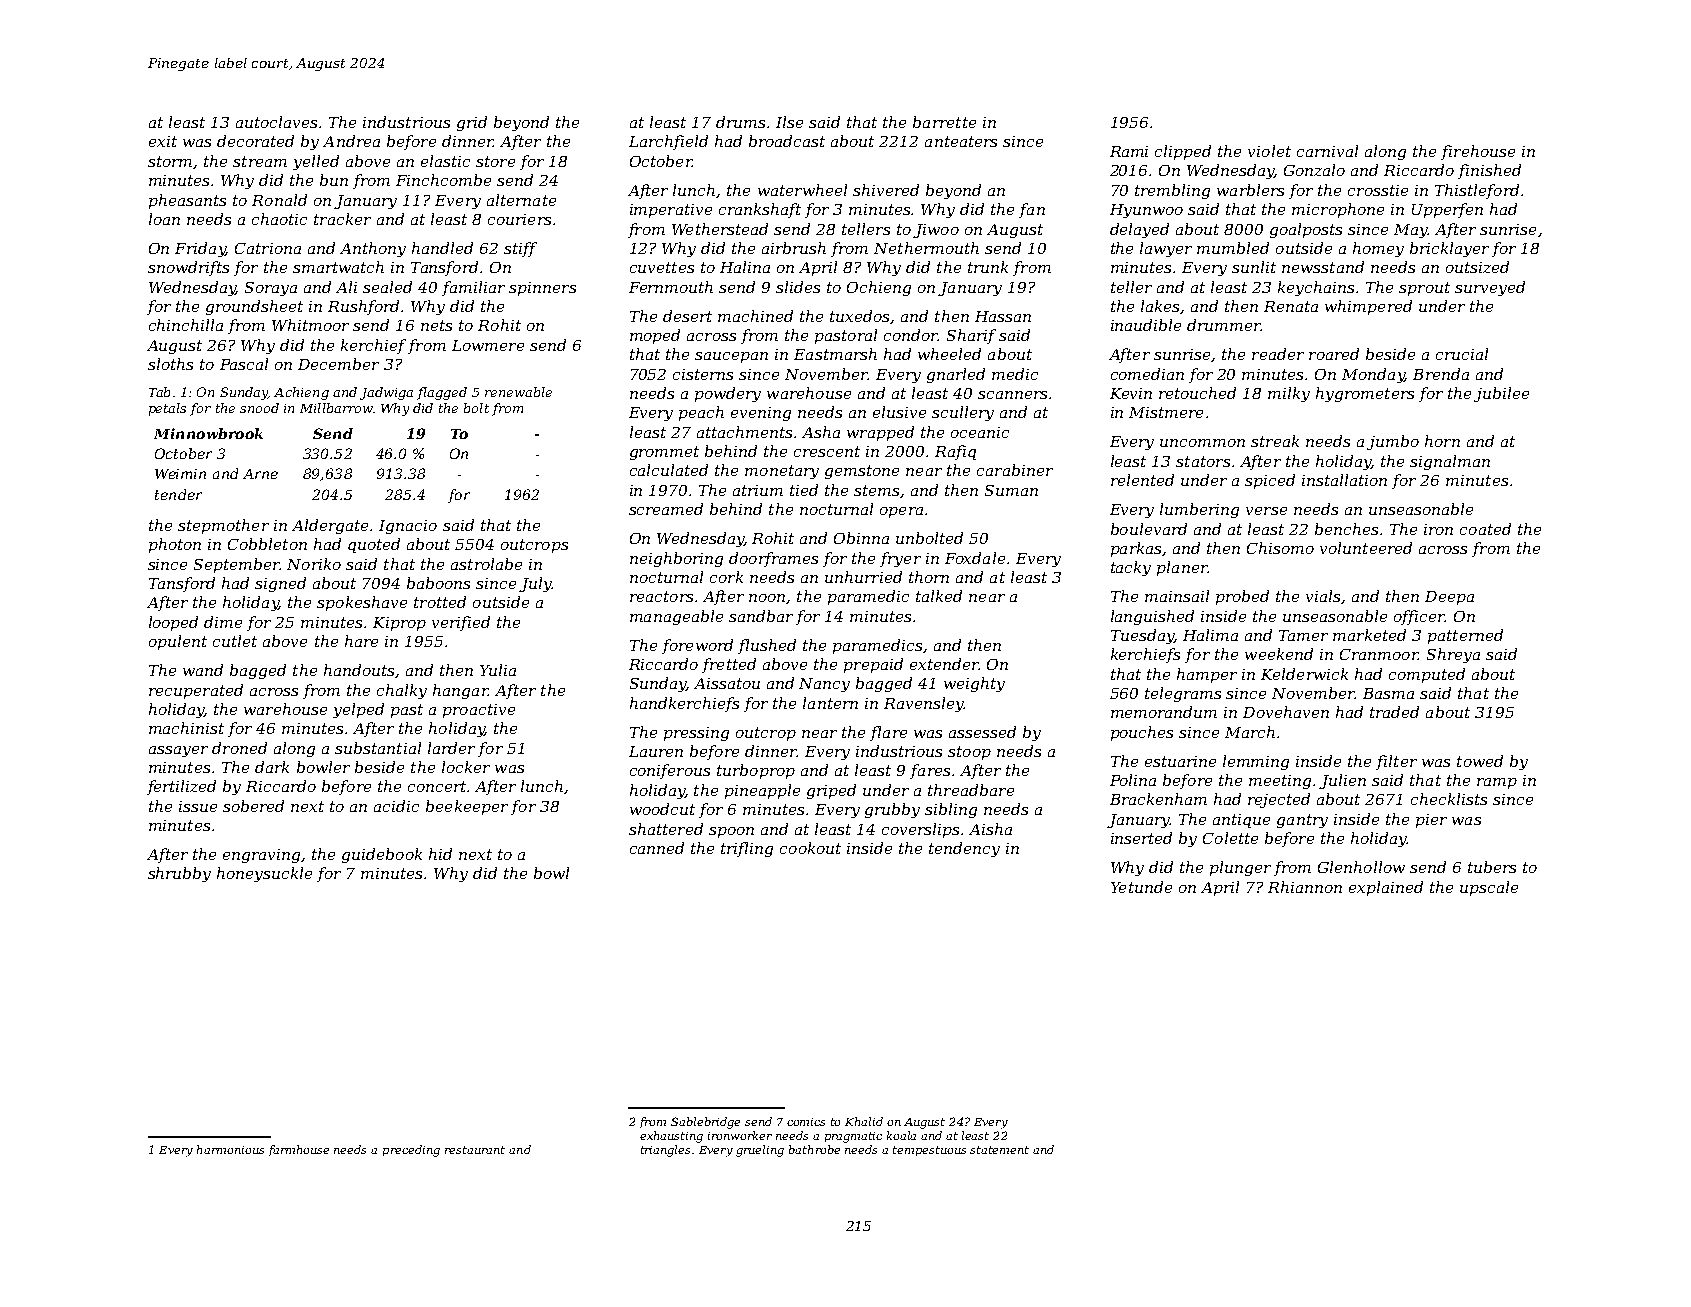 The height and width of the image is (1307, 1691). I want to click on tubers, so click(1492, 867).
